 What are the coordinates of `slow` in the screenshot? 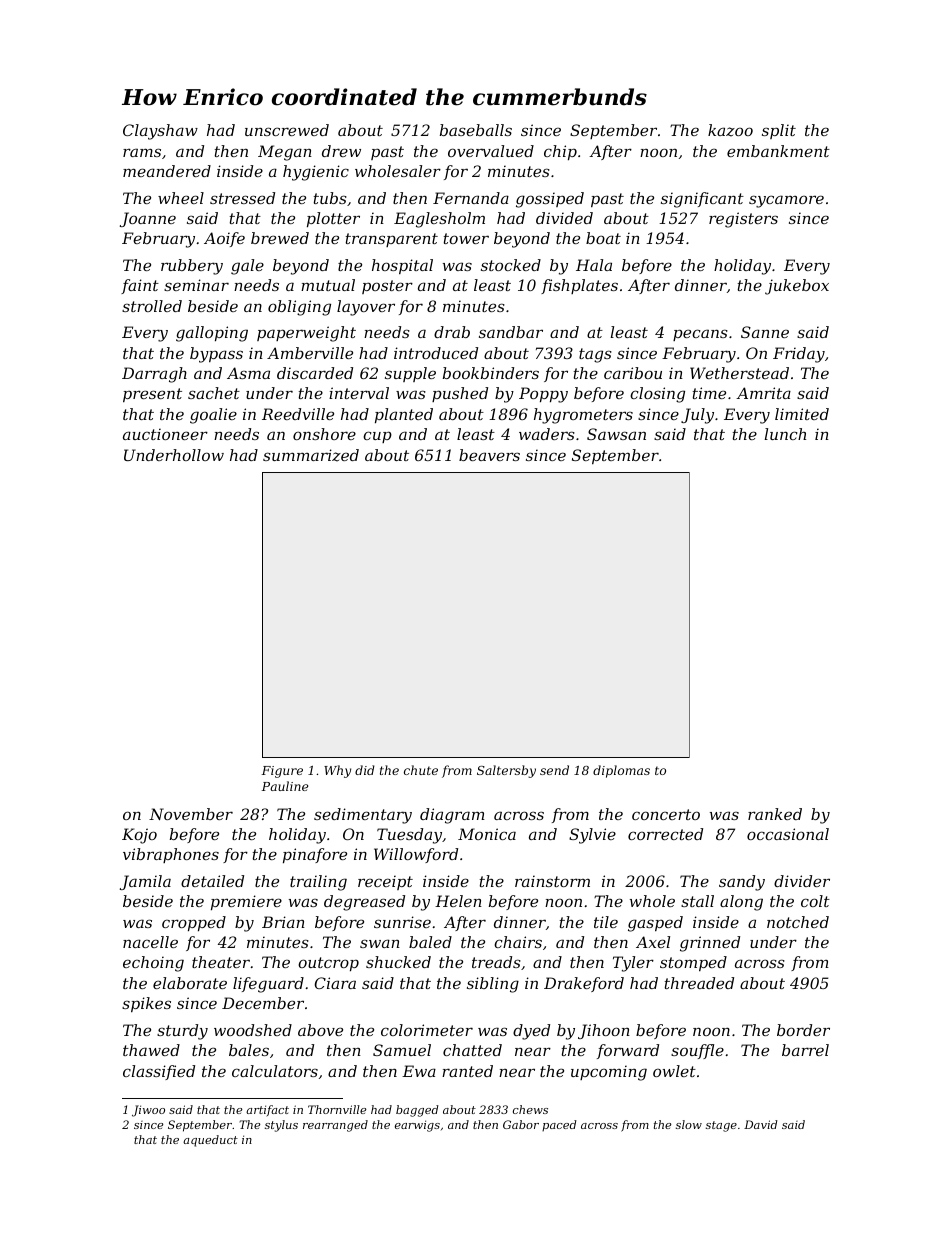 It's located at (689, 1124).
